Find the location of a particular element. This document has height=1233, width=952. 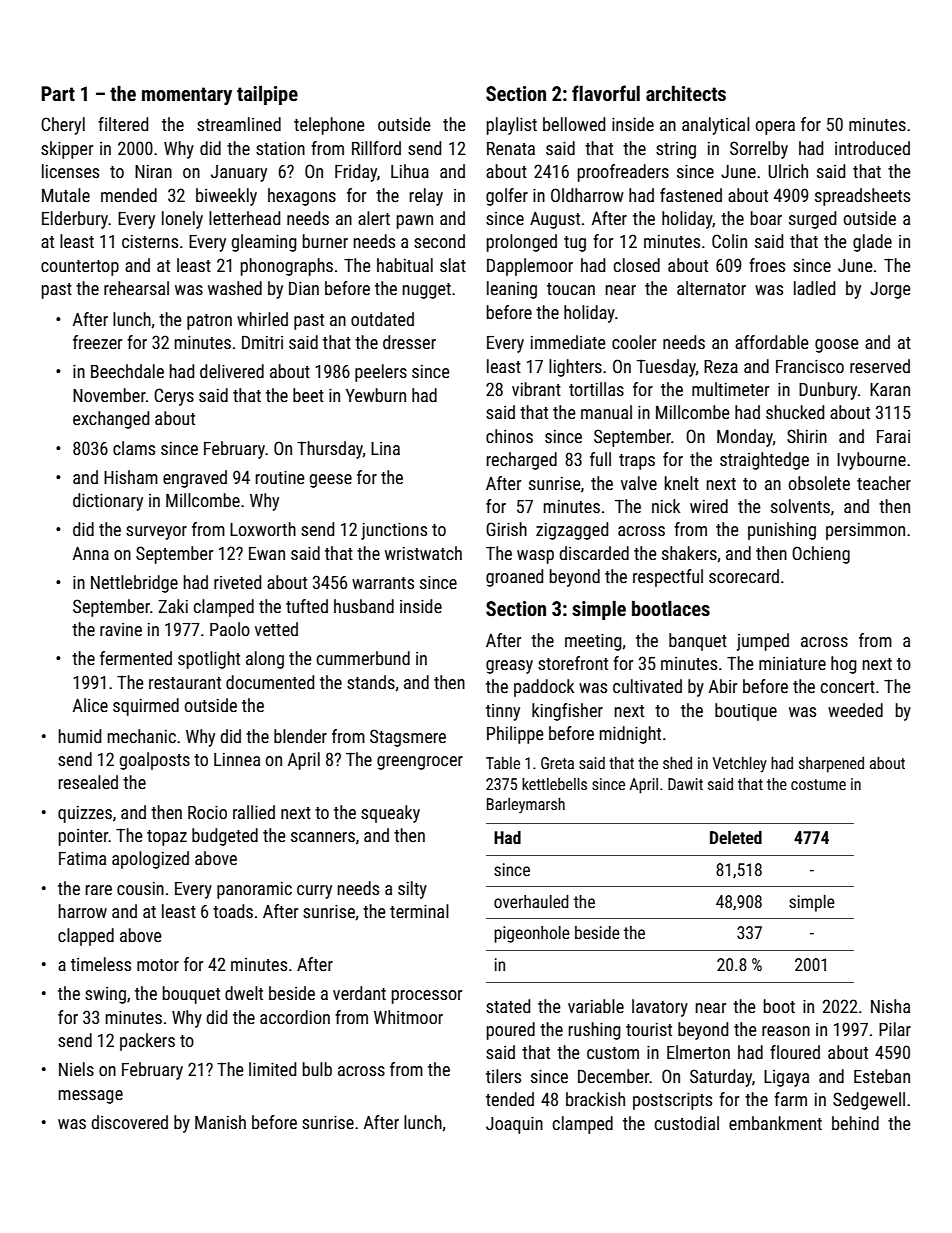

Deleted is located at coordinates (736, 837).
